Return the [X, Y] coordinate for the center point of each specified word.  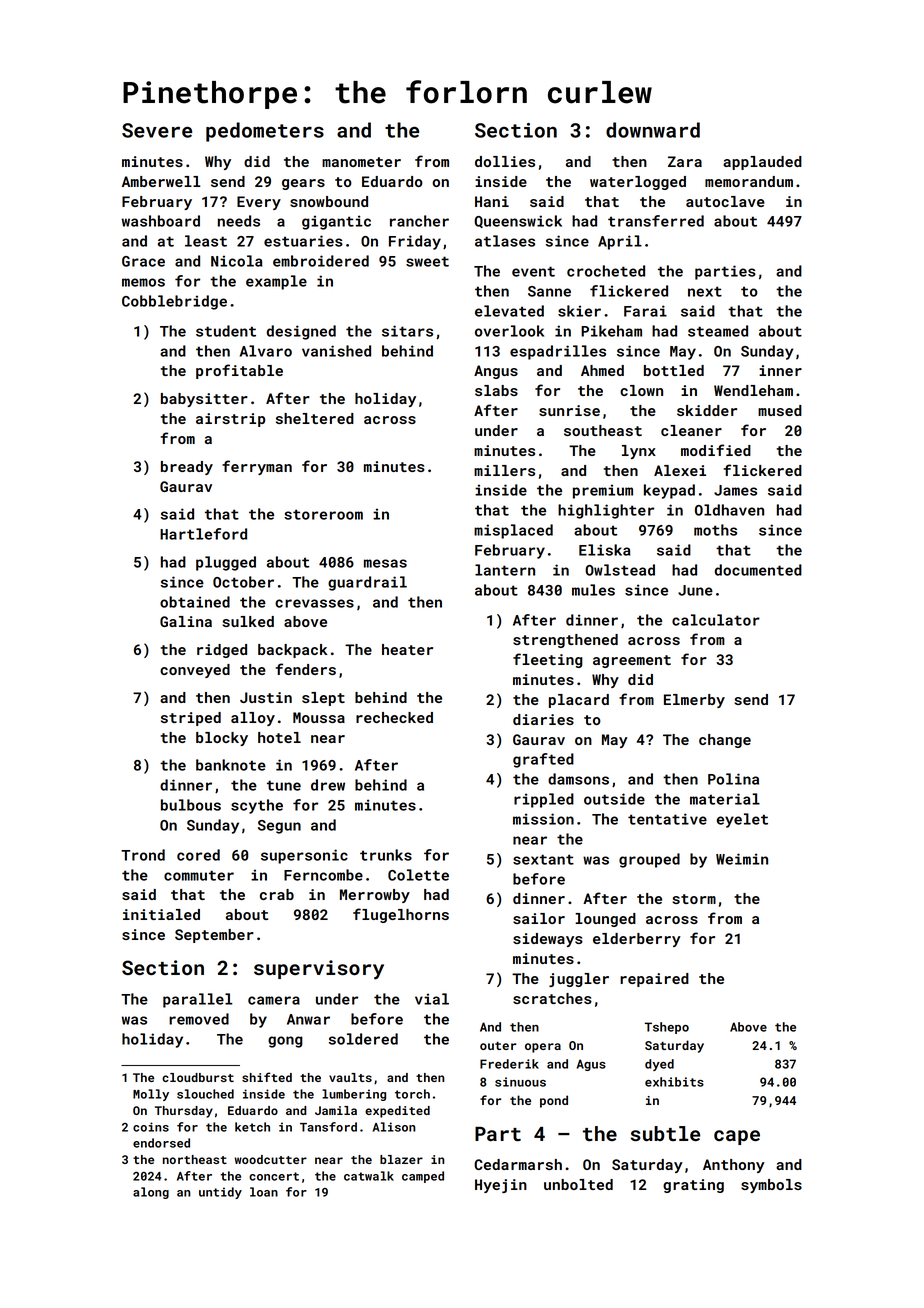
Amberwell [161, 181]
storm [694, 899]
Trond [143, 855]
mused [780, 410]
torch [412, 1094]
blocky [222, 739]
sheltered [315, 418]
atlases [505, 241]
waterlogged [638, 183]
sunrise [569, 410]
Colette [418, 875]
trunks [386, 855]
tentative [667, 819]
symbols [771, 1186]
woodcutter [270, 1159]
